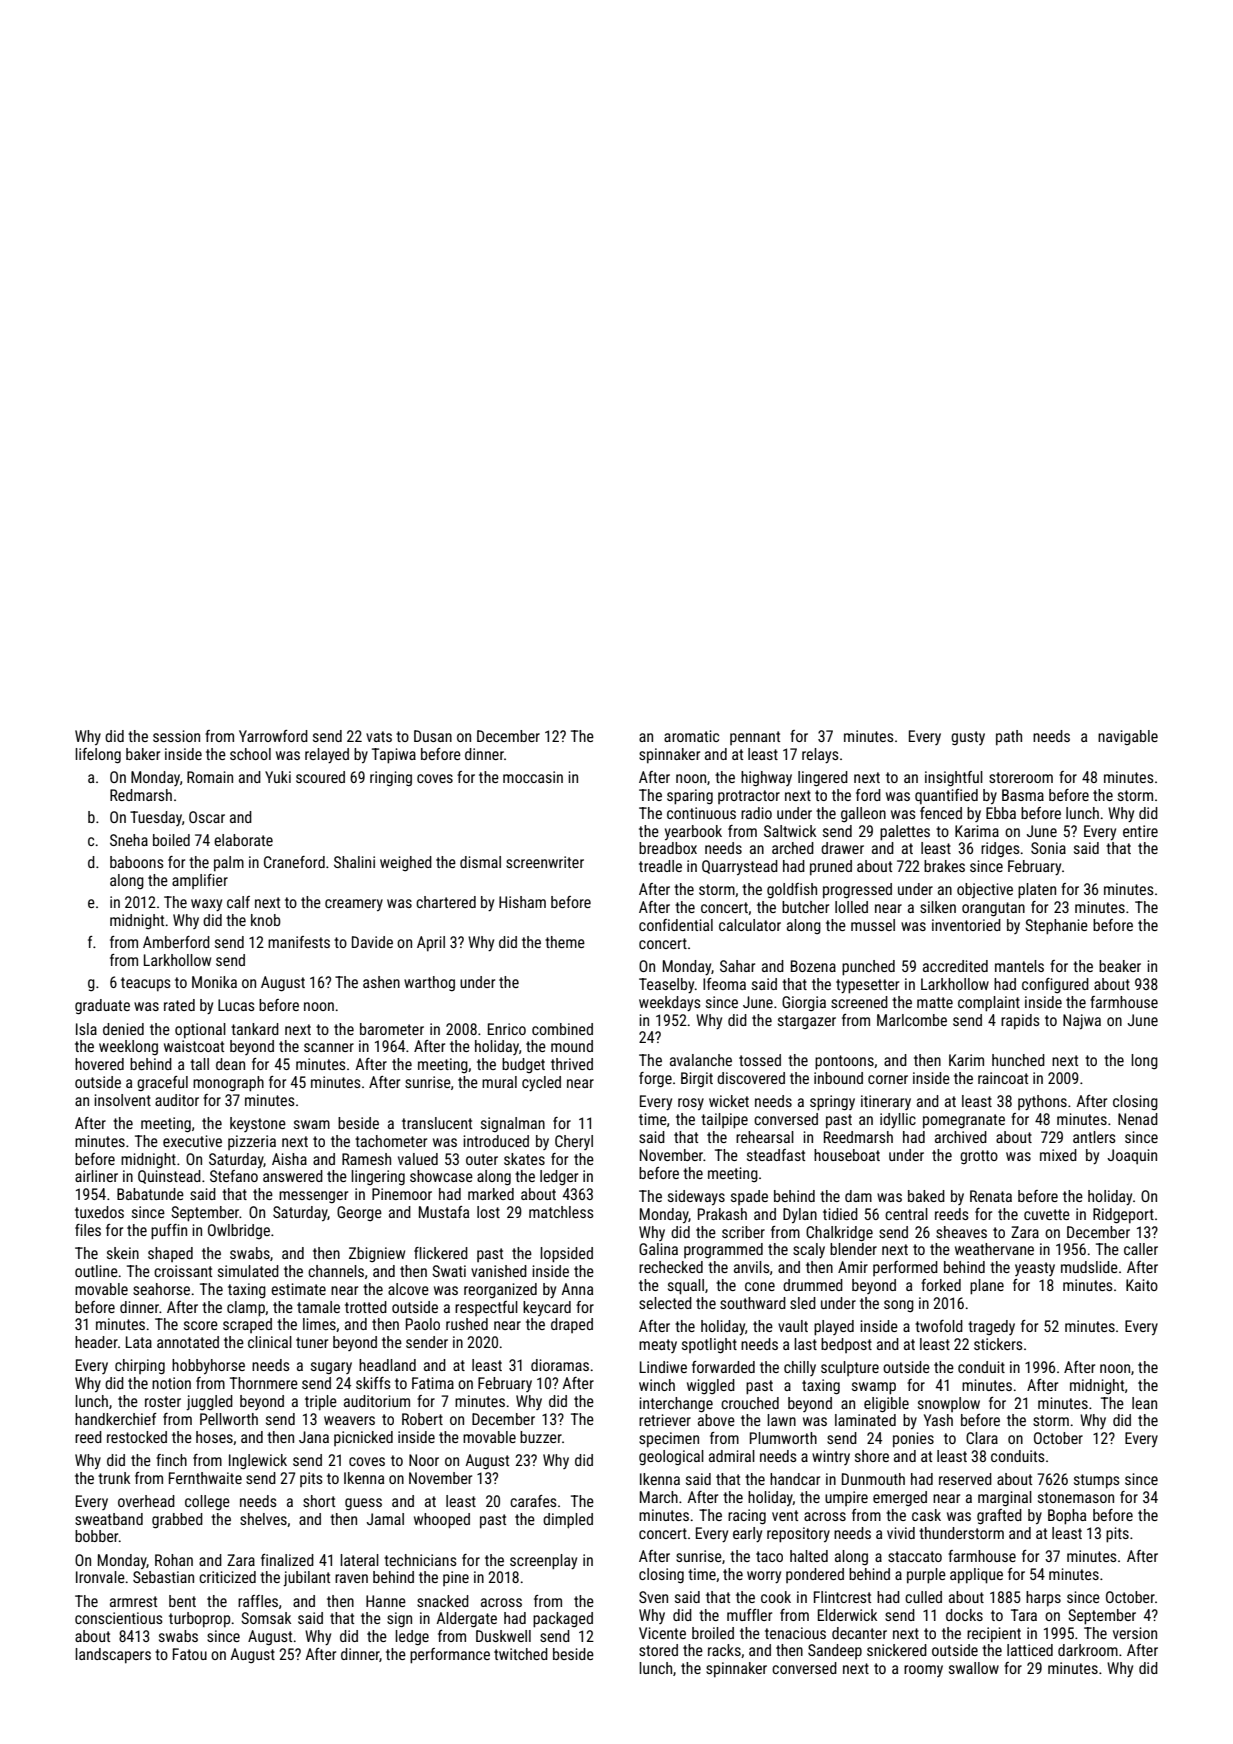 This screenshot has width=1233, height=1744. What do you see at coordinates (379, 736) in the screenshot?
I see `vats` at bounding box center [379, 736].
